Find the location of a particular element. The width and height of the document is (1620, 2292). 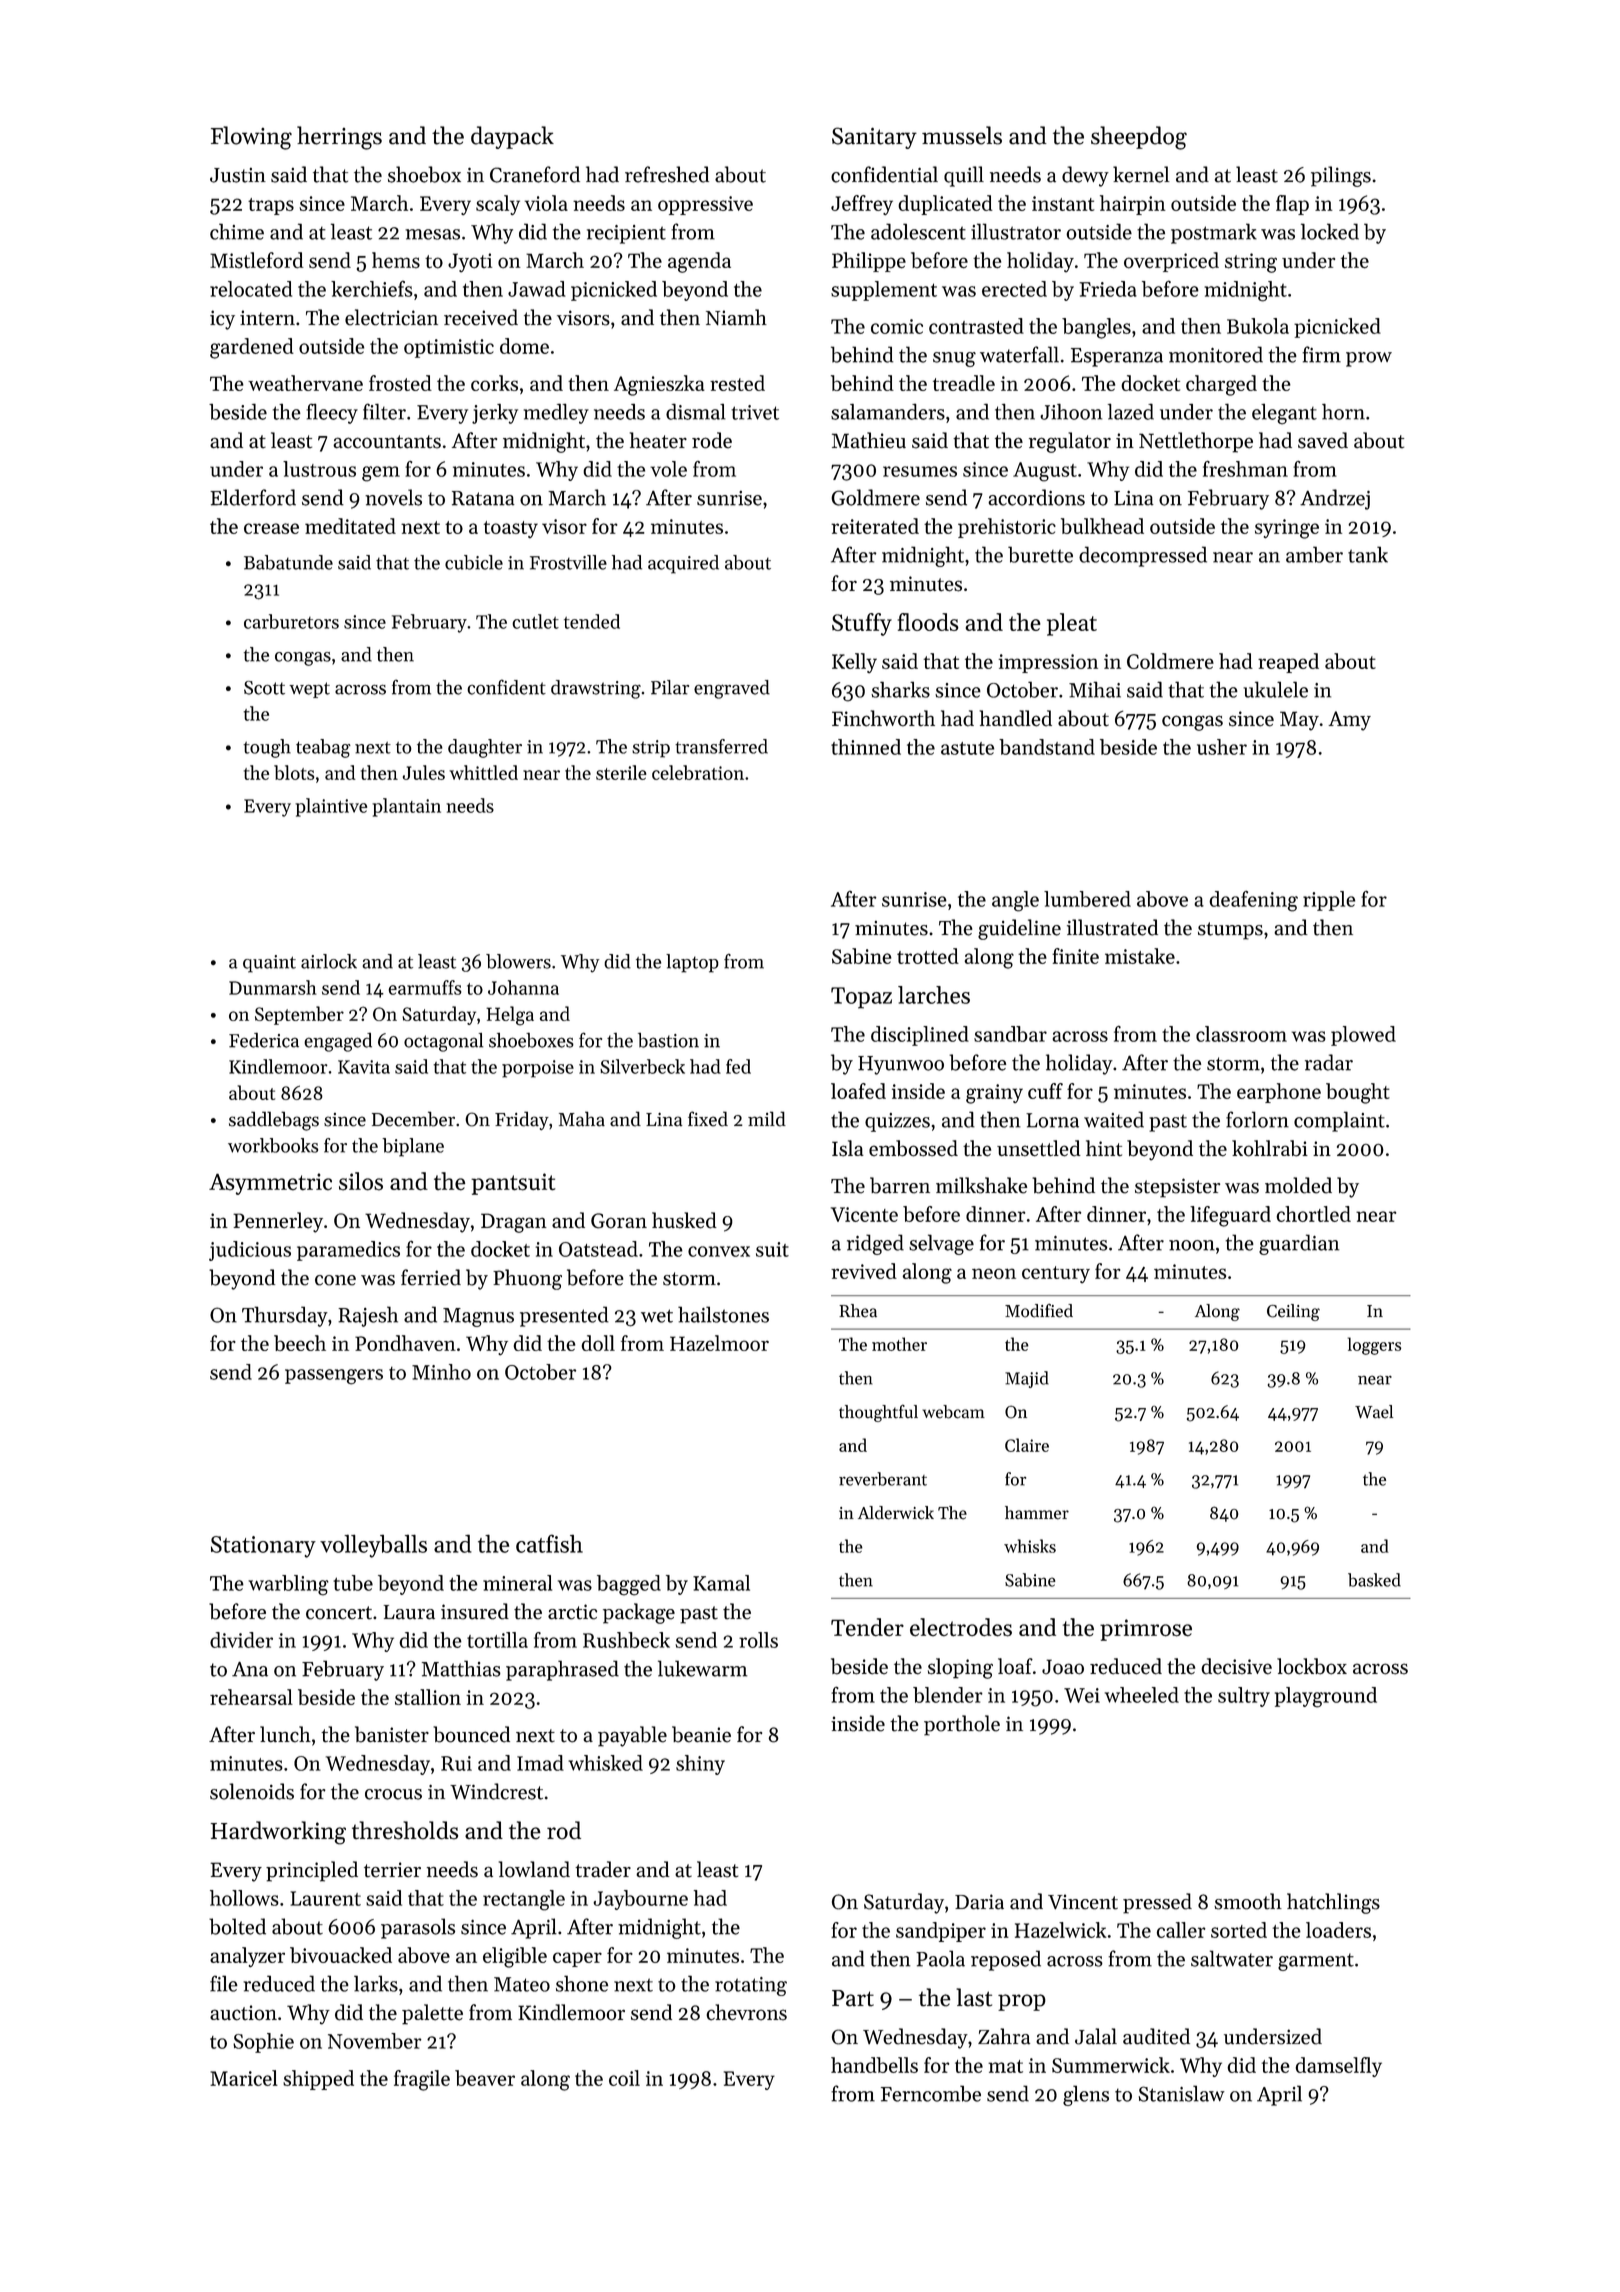

glens is located at coordinates (1086, 2095).
